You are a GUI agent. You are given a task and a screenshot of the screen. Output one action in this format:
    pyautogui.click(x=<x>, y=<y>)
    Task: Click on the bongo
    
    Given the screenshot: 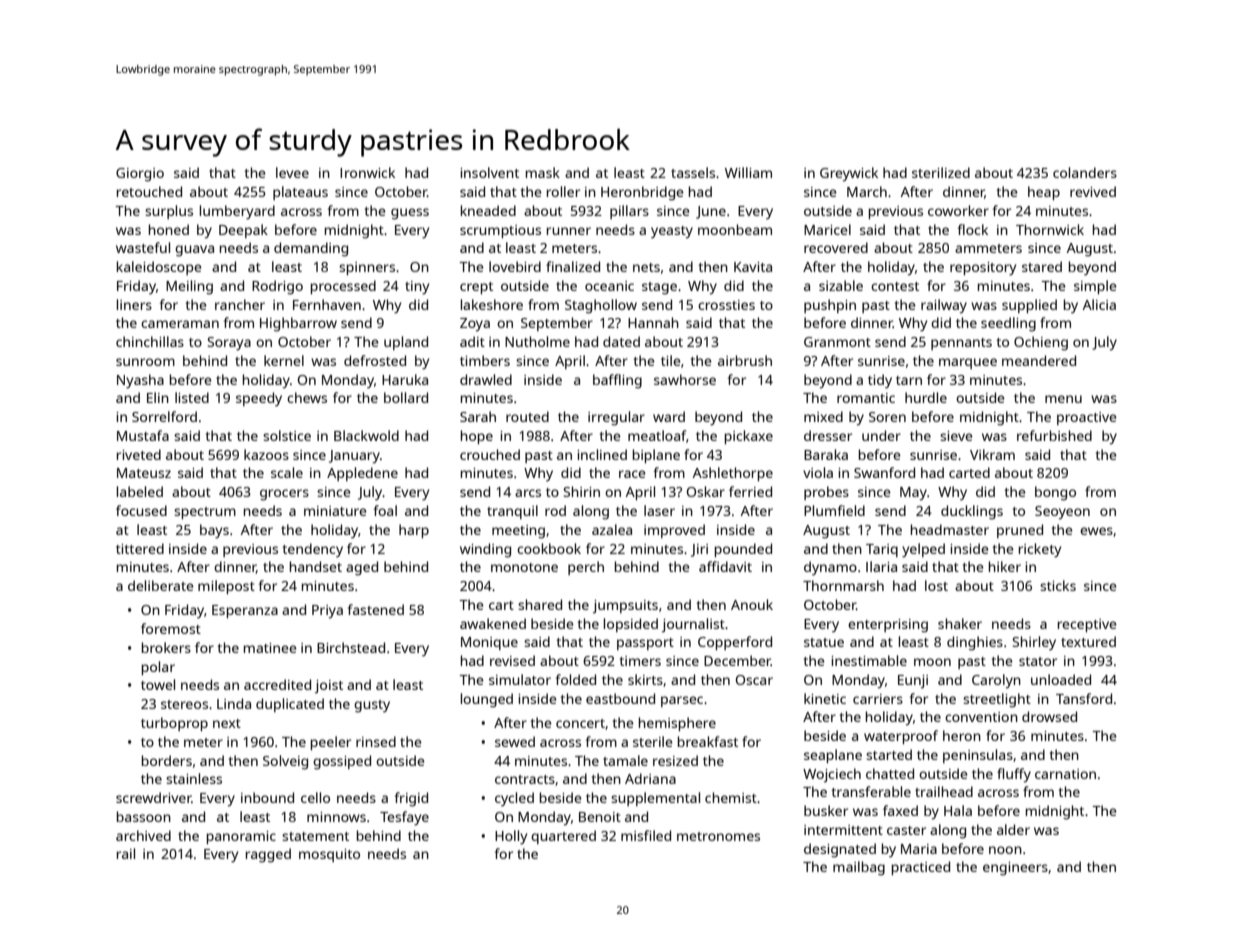 What is the action you would take?
    pyautogui.click(x=1055, y=493)
